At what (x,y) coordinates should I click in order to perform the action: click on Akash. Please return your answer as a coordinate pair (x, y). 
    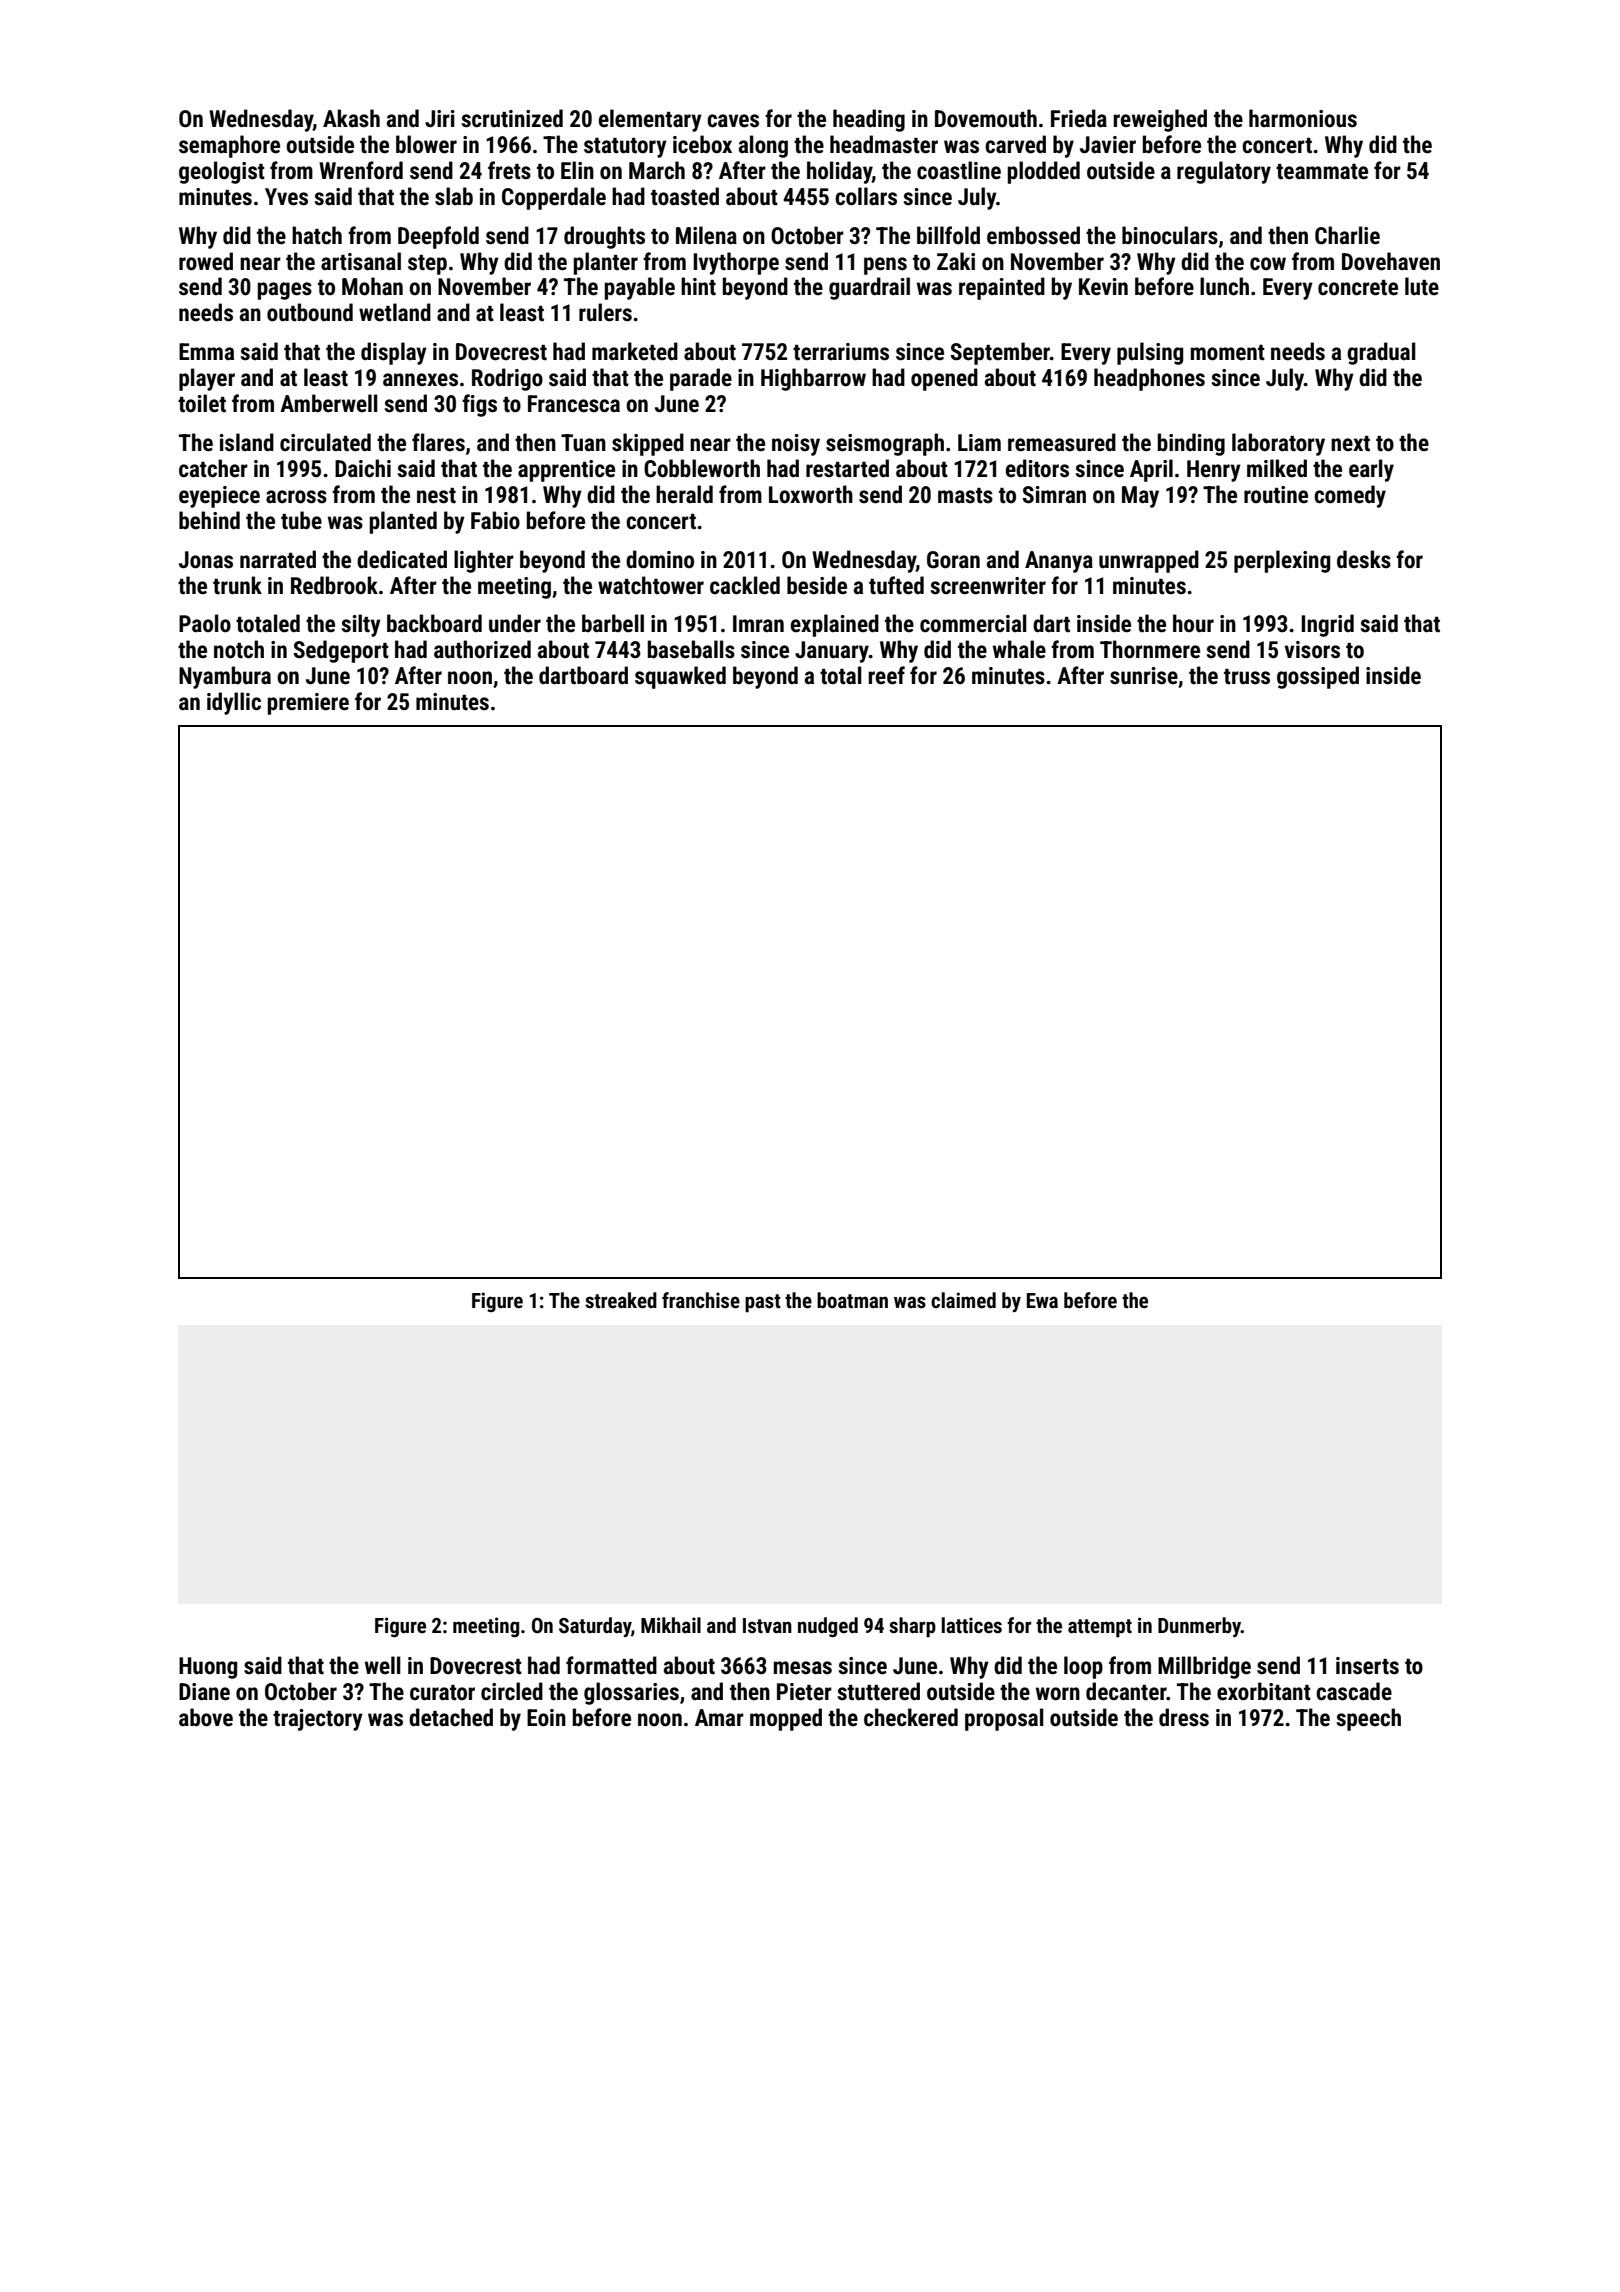
    Looking at the image, I should click on (351, 118).
